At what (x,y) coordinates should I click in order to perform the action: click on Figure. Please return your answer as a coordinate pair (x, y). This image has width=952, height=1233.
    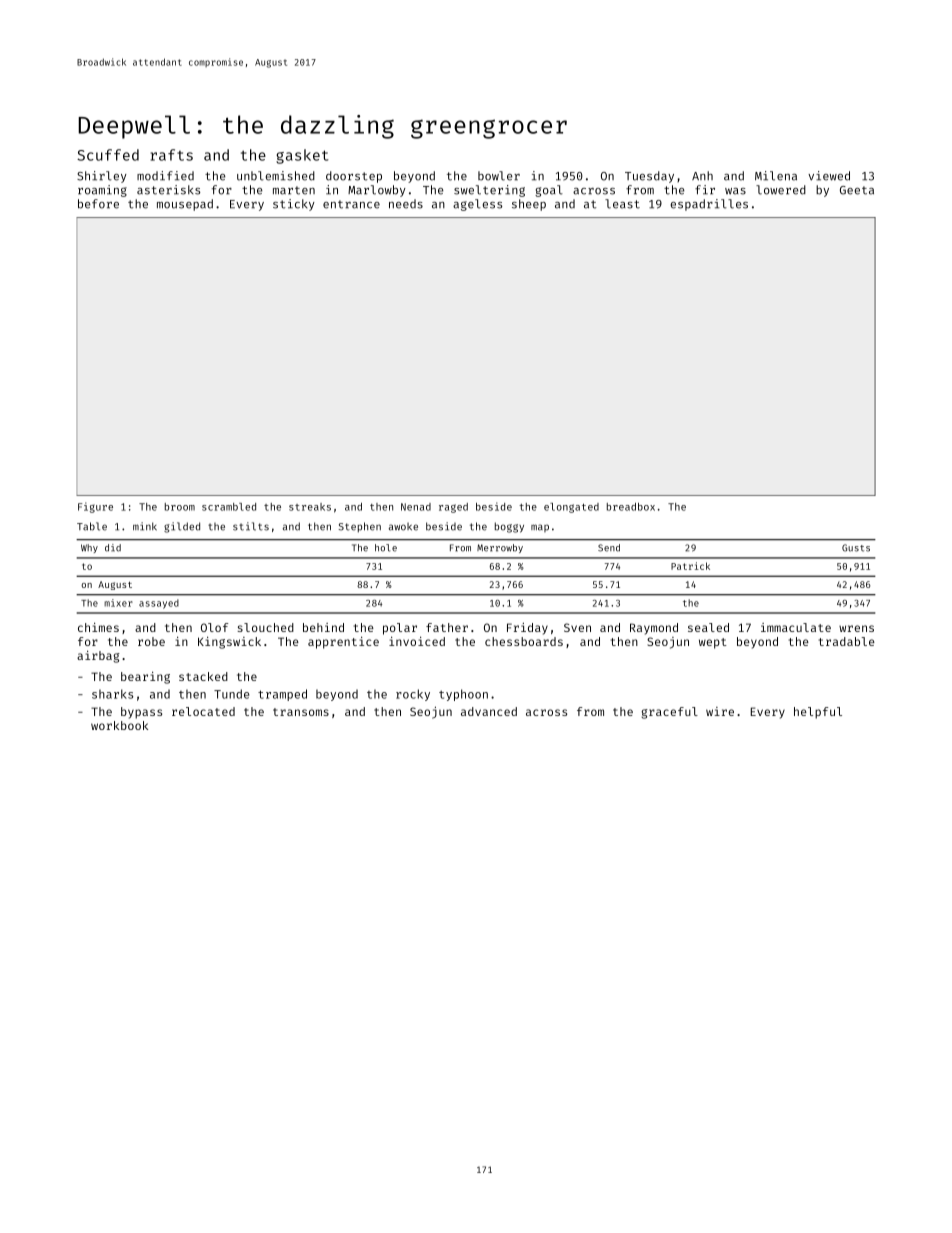
    Looking at the image, I should click on (95, 507).
